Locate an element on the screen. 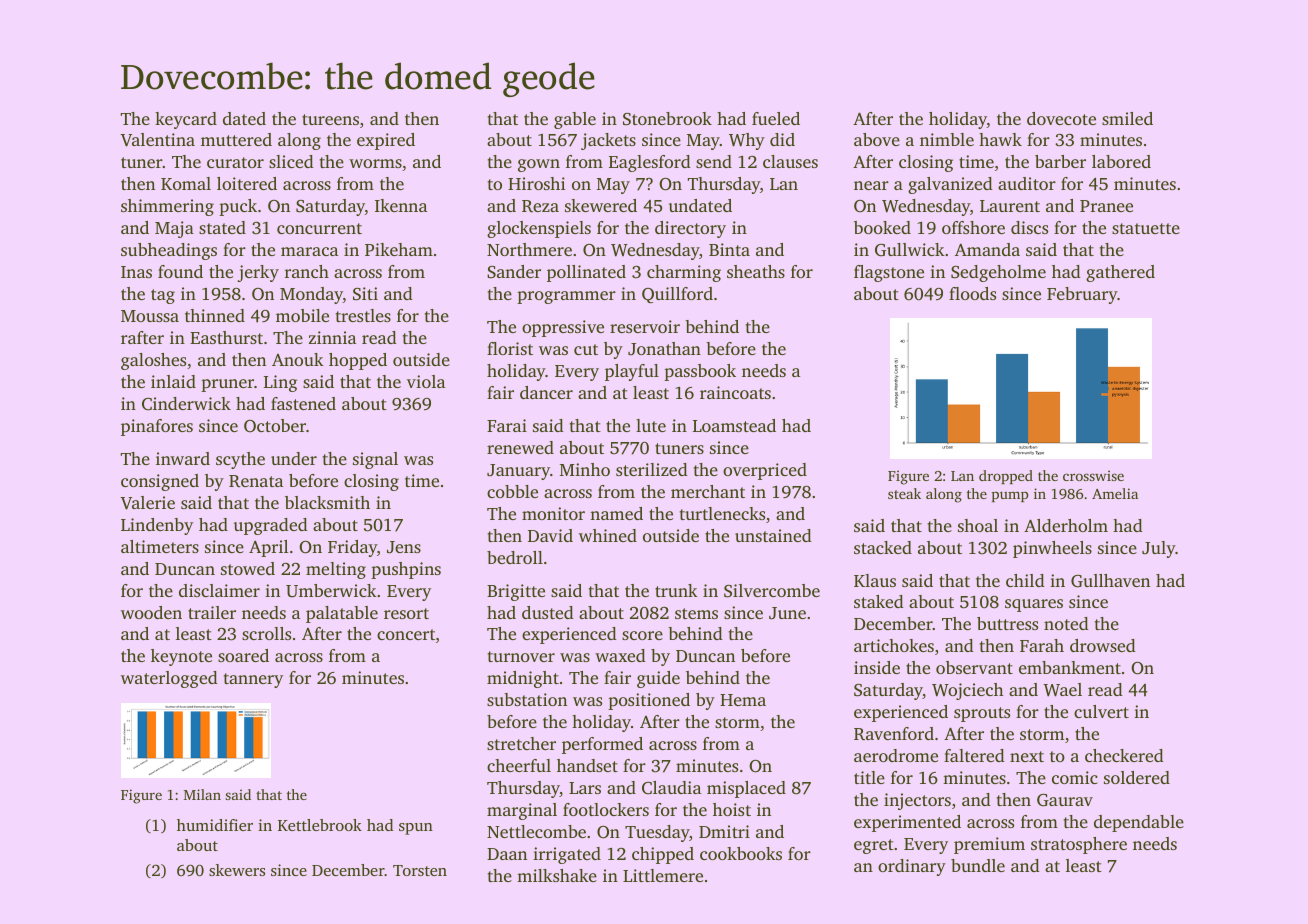 This screenshot has width=1308, height=924. smiled is located at coordinates (1127, 118).
